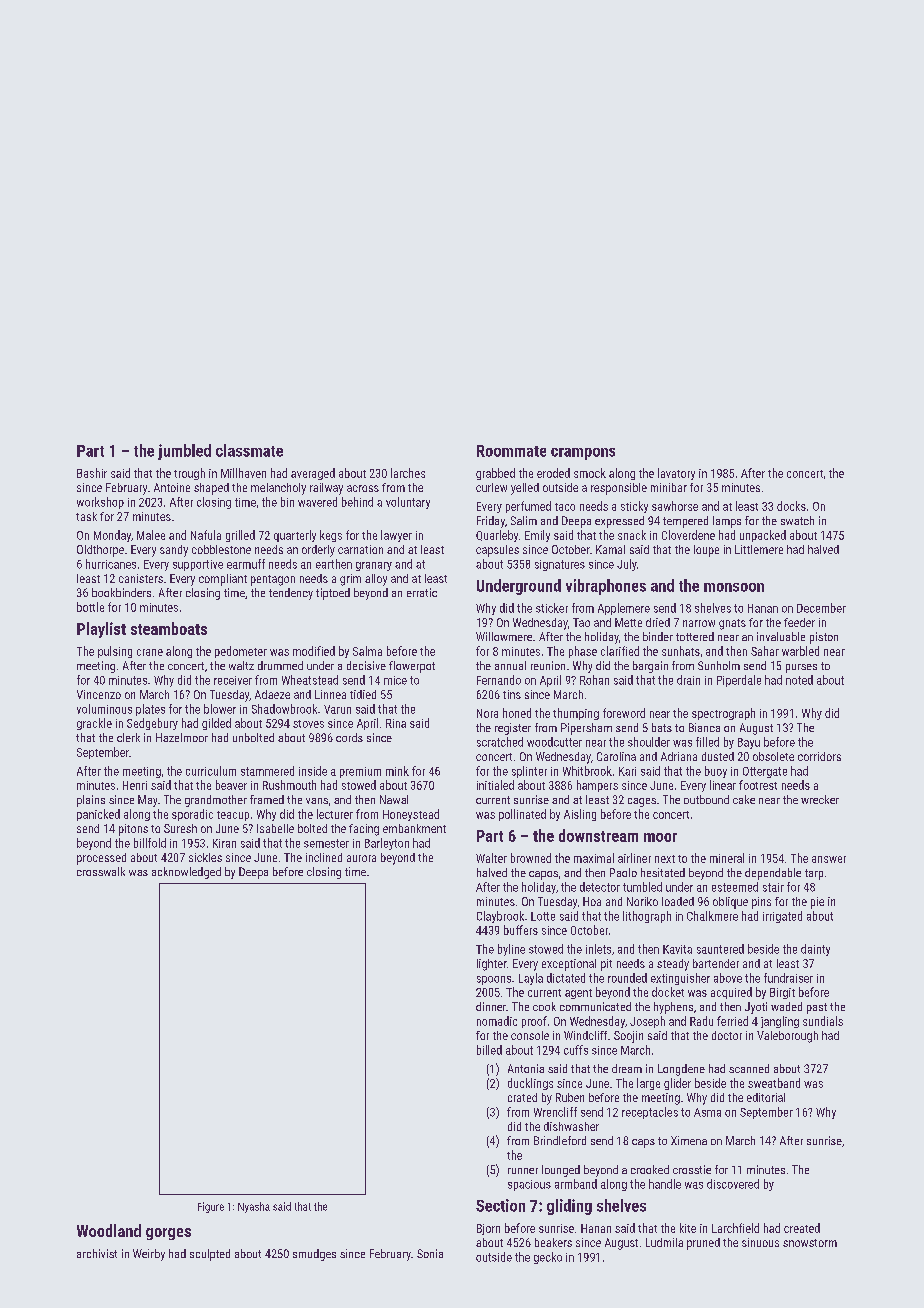  Describe the element at coordinates (511, 451) in the screenshot. I see `Roommate` at that location.
